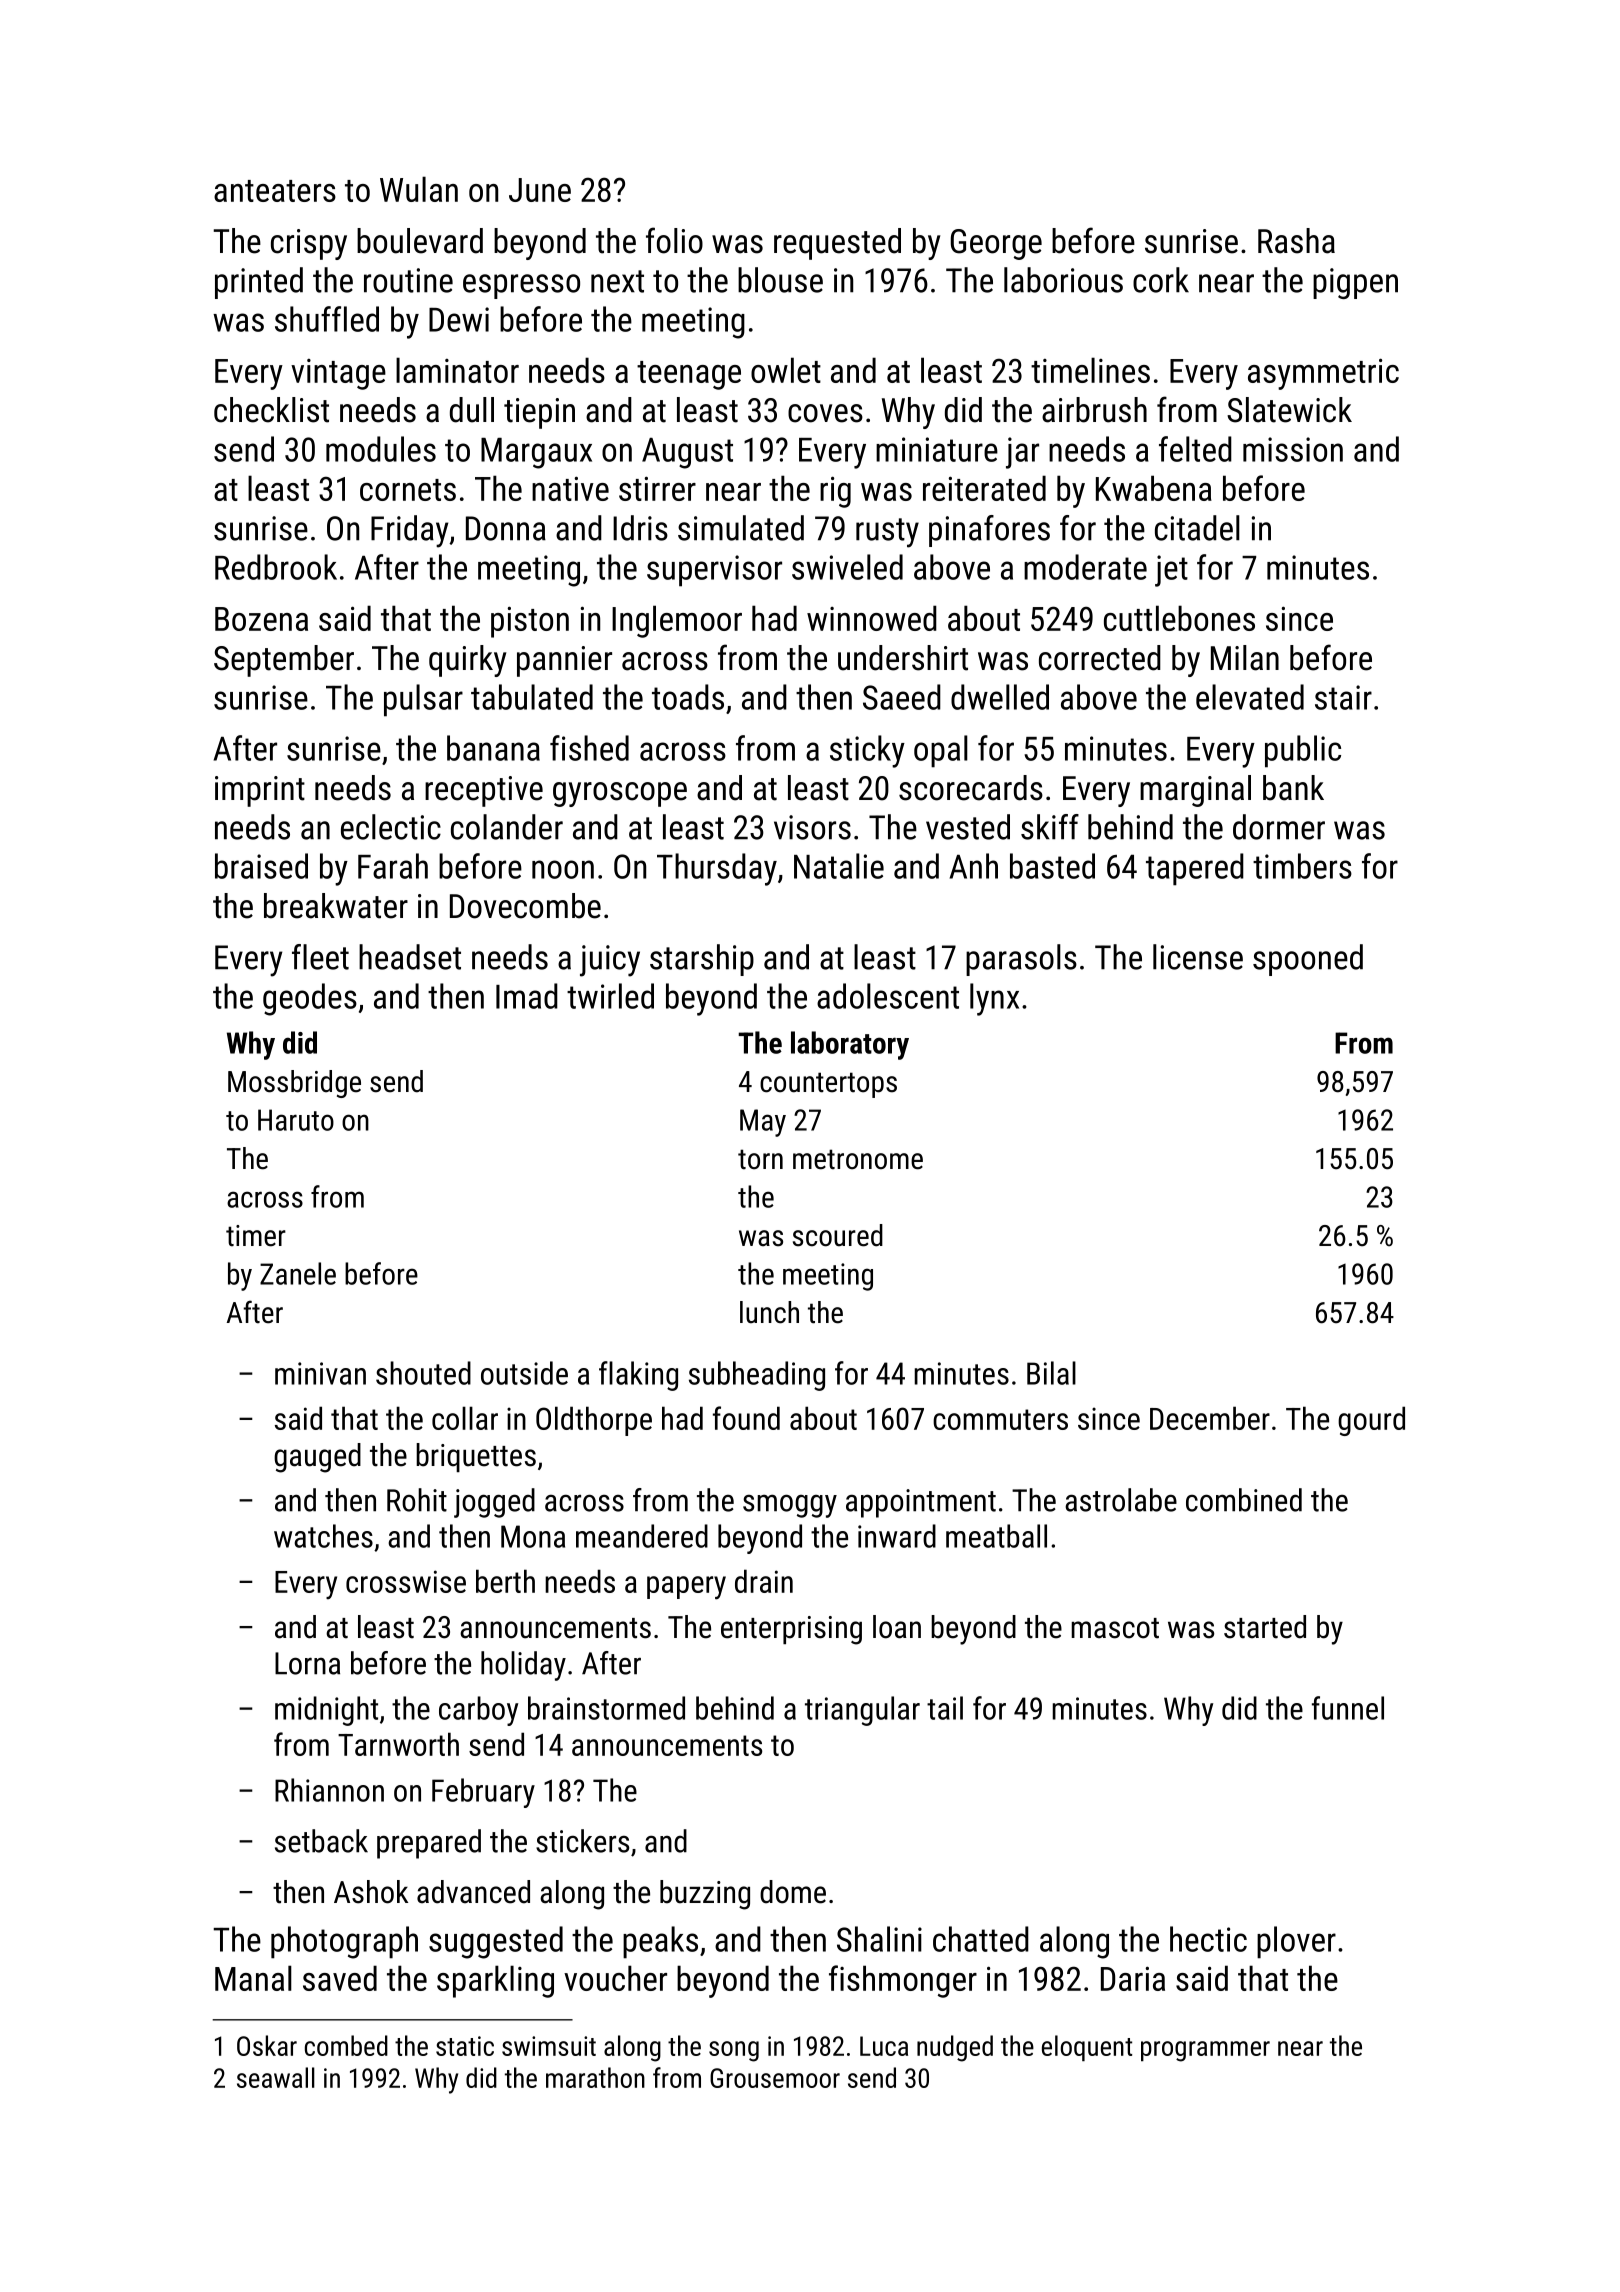 The image size is (1620, 2292). What do you see at coordinates (276, 2077) in the screenshot?
I see `seawall` at bounding box center [276, 2077].
